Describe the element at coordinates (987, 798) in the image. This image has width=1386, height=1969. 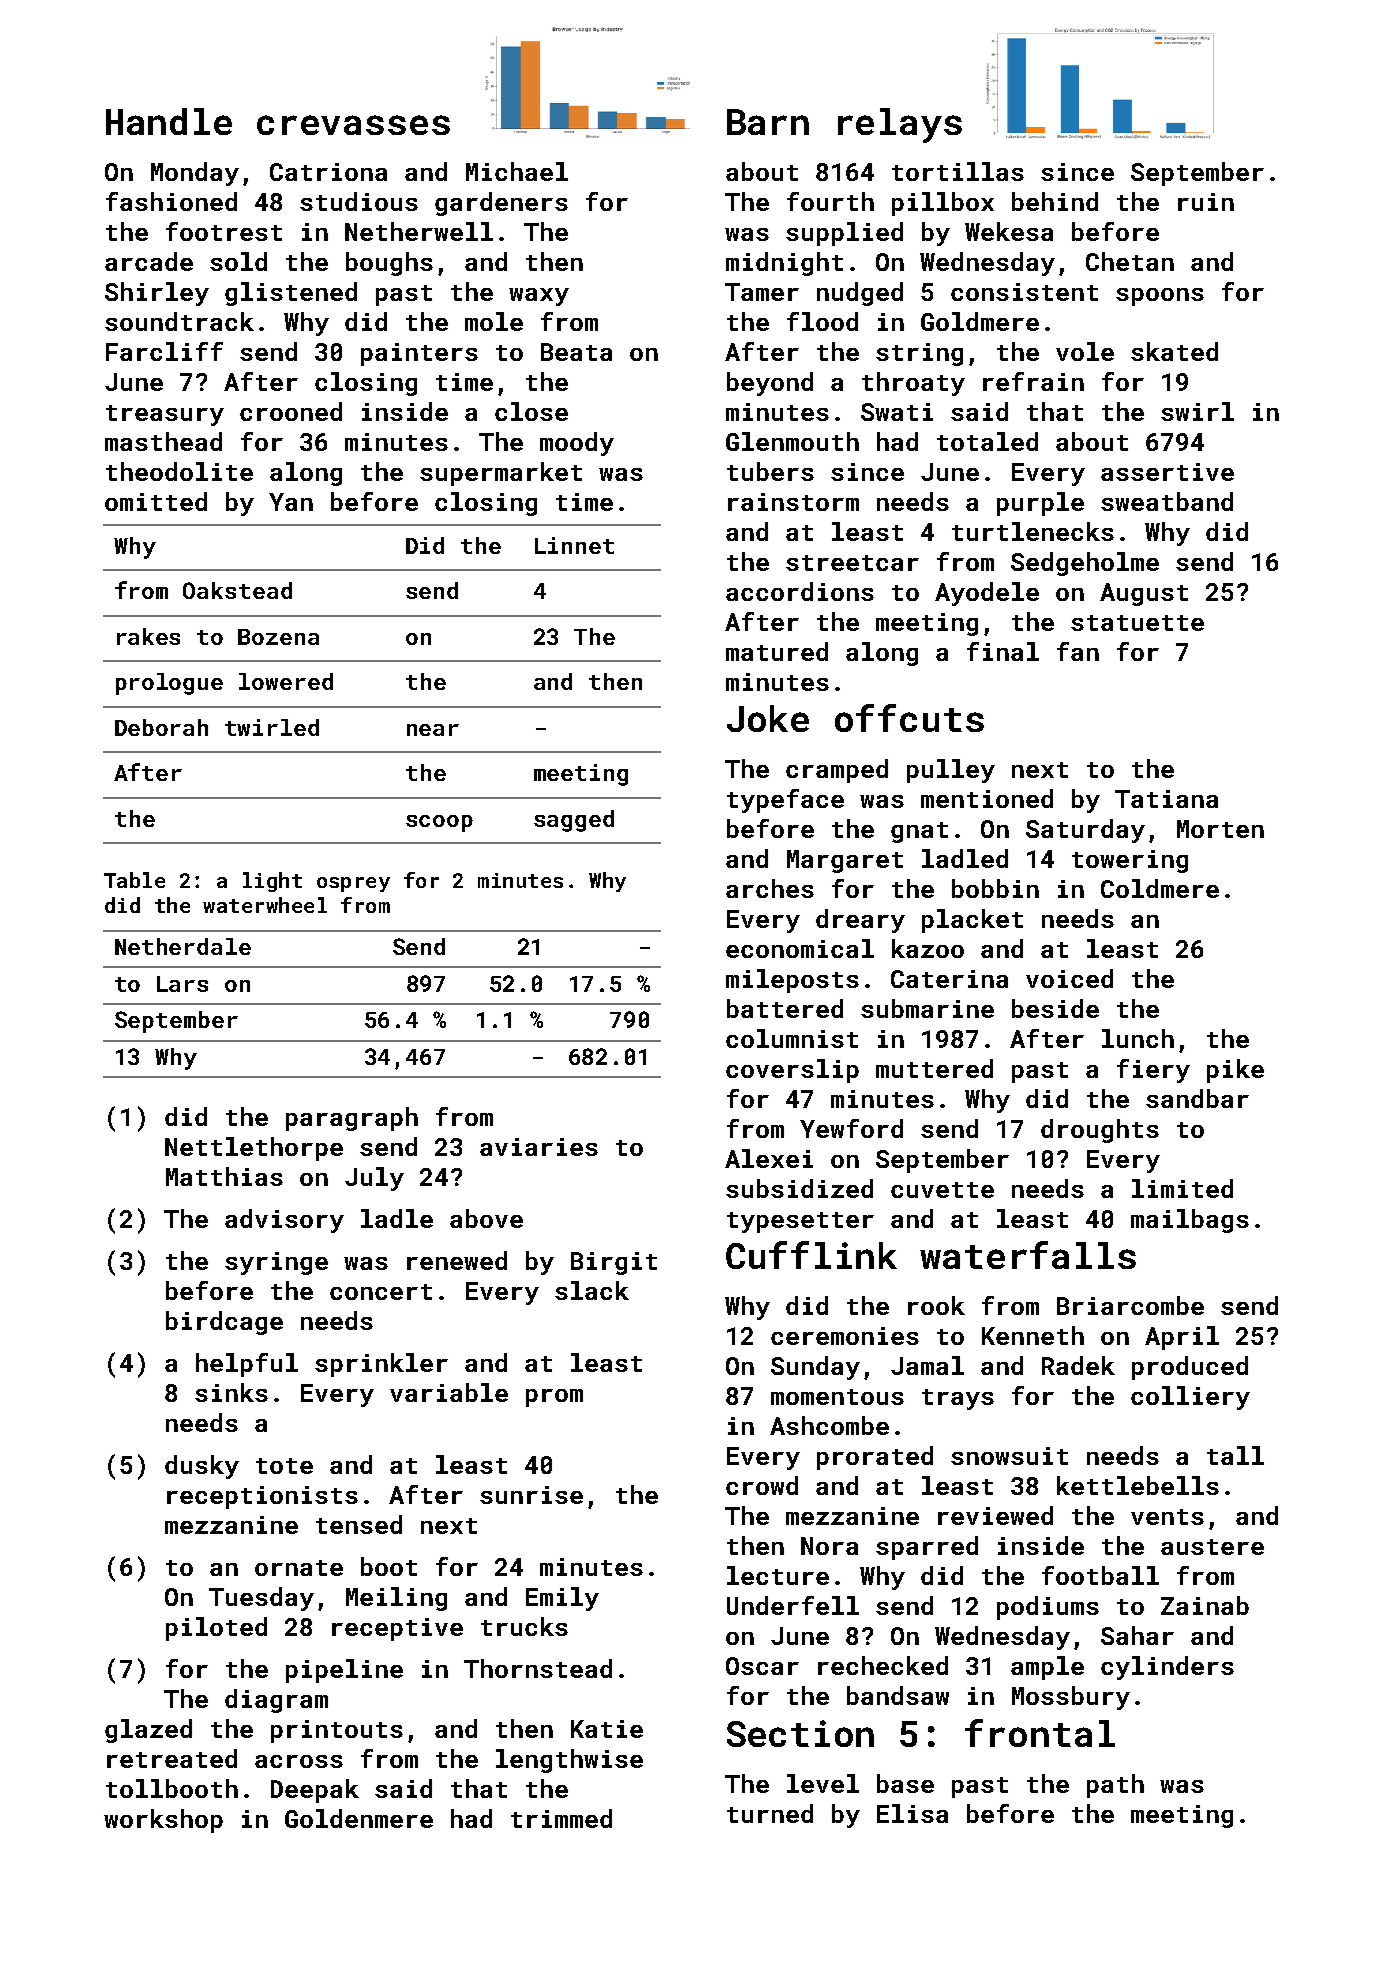
I see `mentioned` at that location.
